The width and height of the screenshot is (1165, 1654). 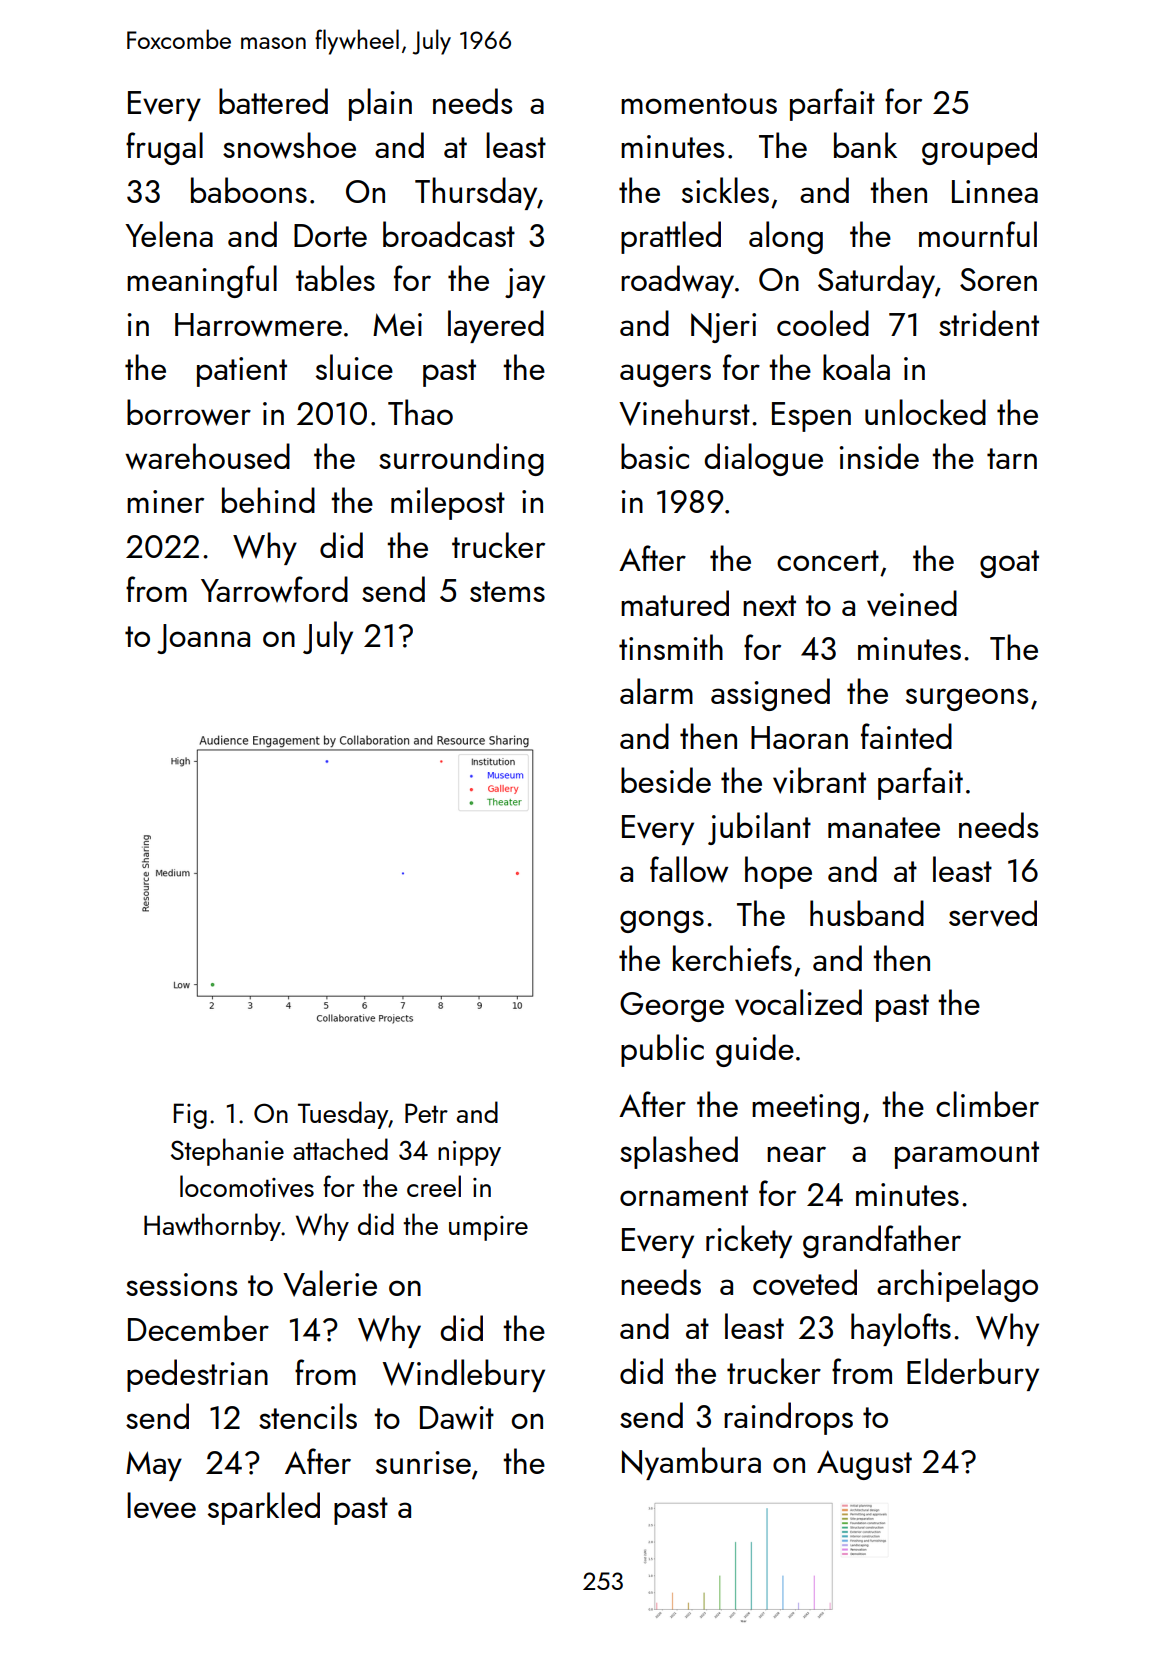 I want to click on dialogue, so click(x=763, y=459).
